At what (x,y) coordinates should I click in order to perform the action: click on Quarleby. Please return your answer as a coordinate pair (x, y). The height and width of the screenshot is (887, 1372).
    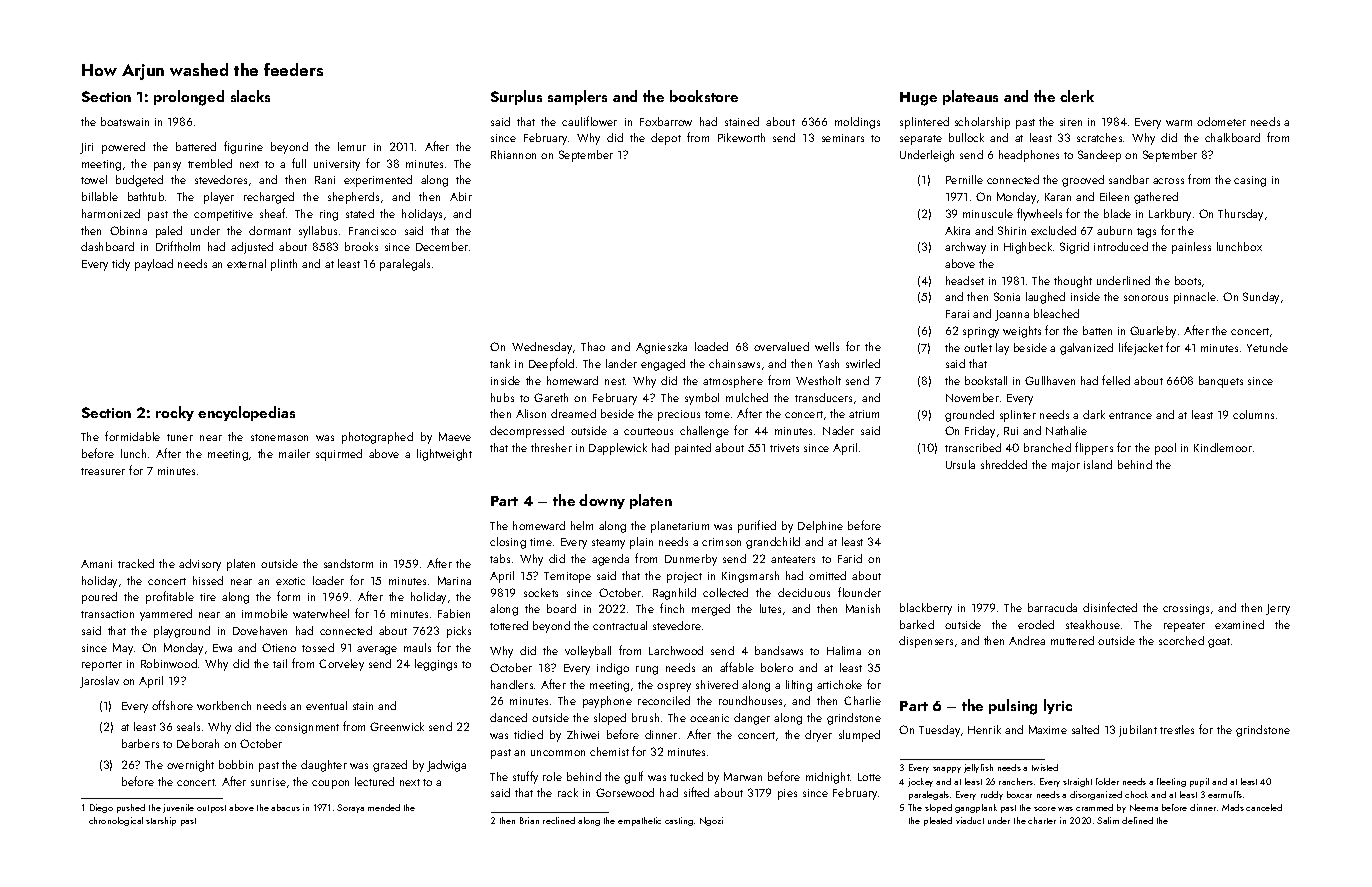
    Looking at the image, I should click on (1153, 332).
